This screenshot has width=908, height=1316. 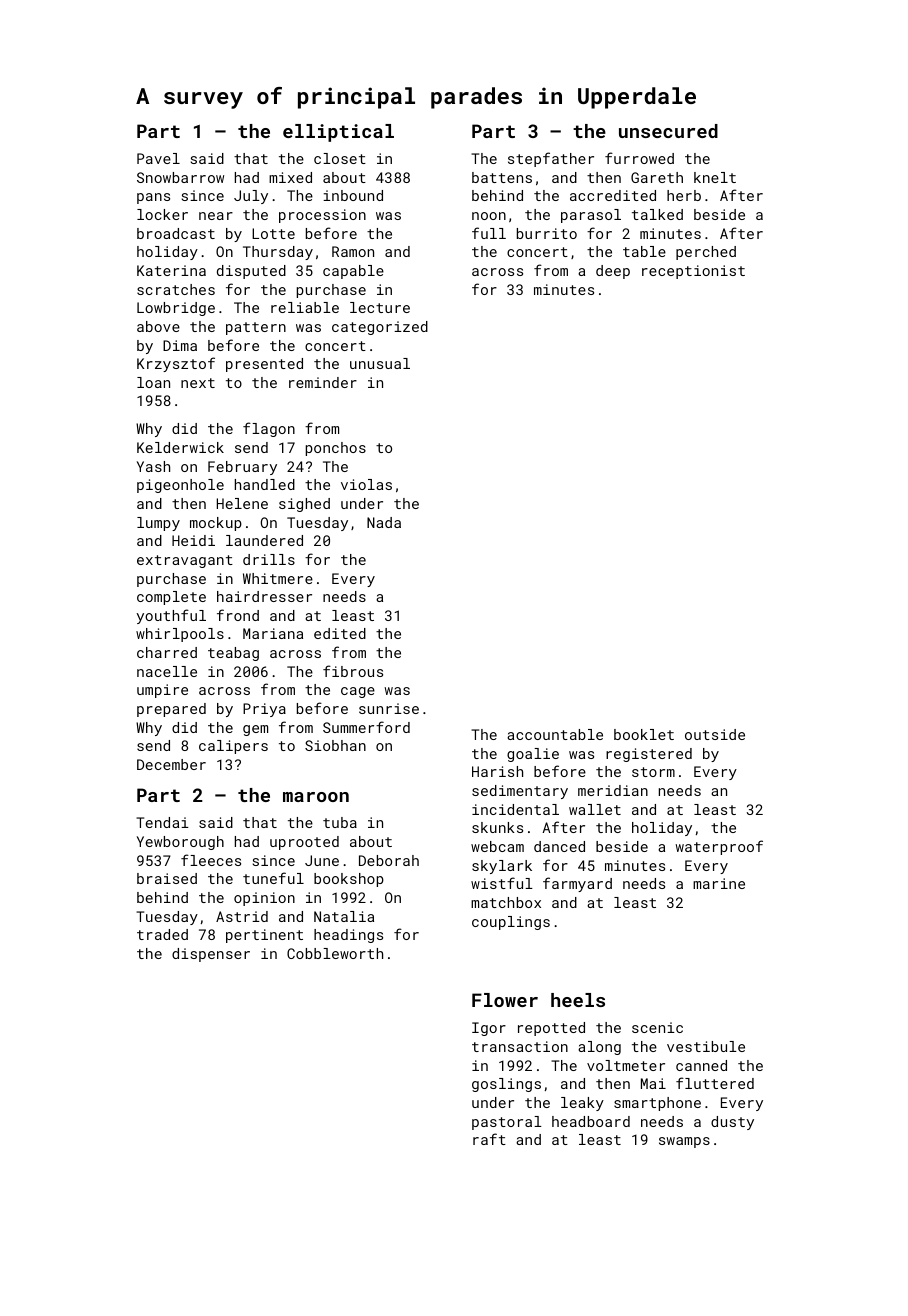 What do you see at coordinates (578, 1000) in the screenshot?
I see `heels` at bounding box center [578, 1000].
